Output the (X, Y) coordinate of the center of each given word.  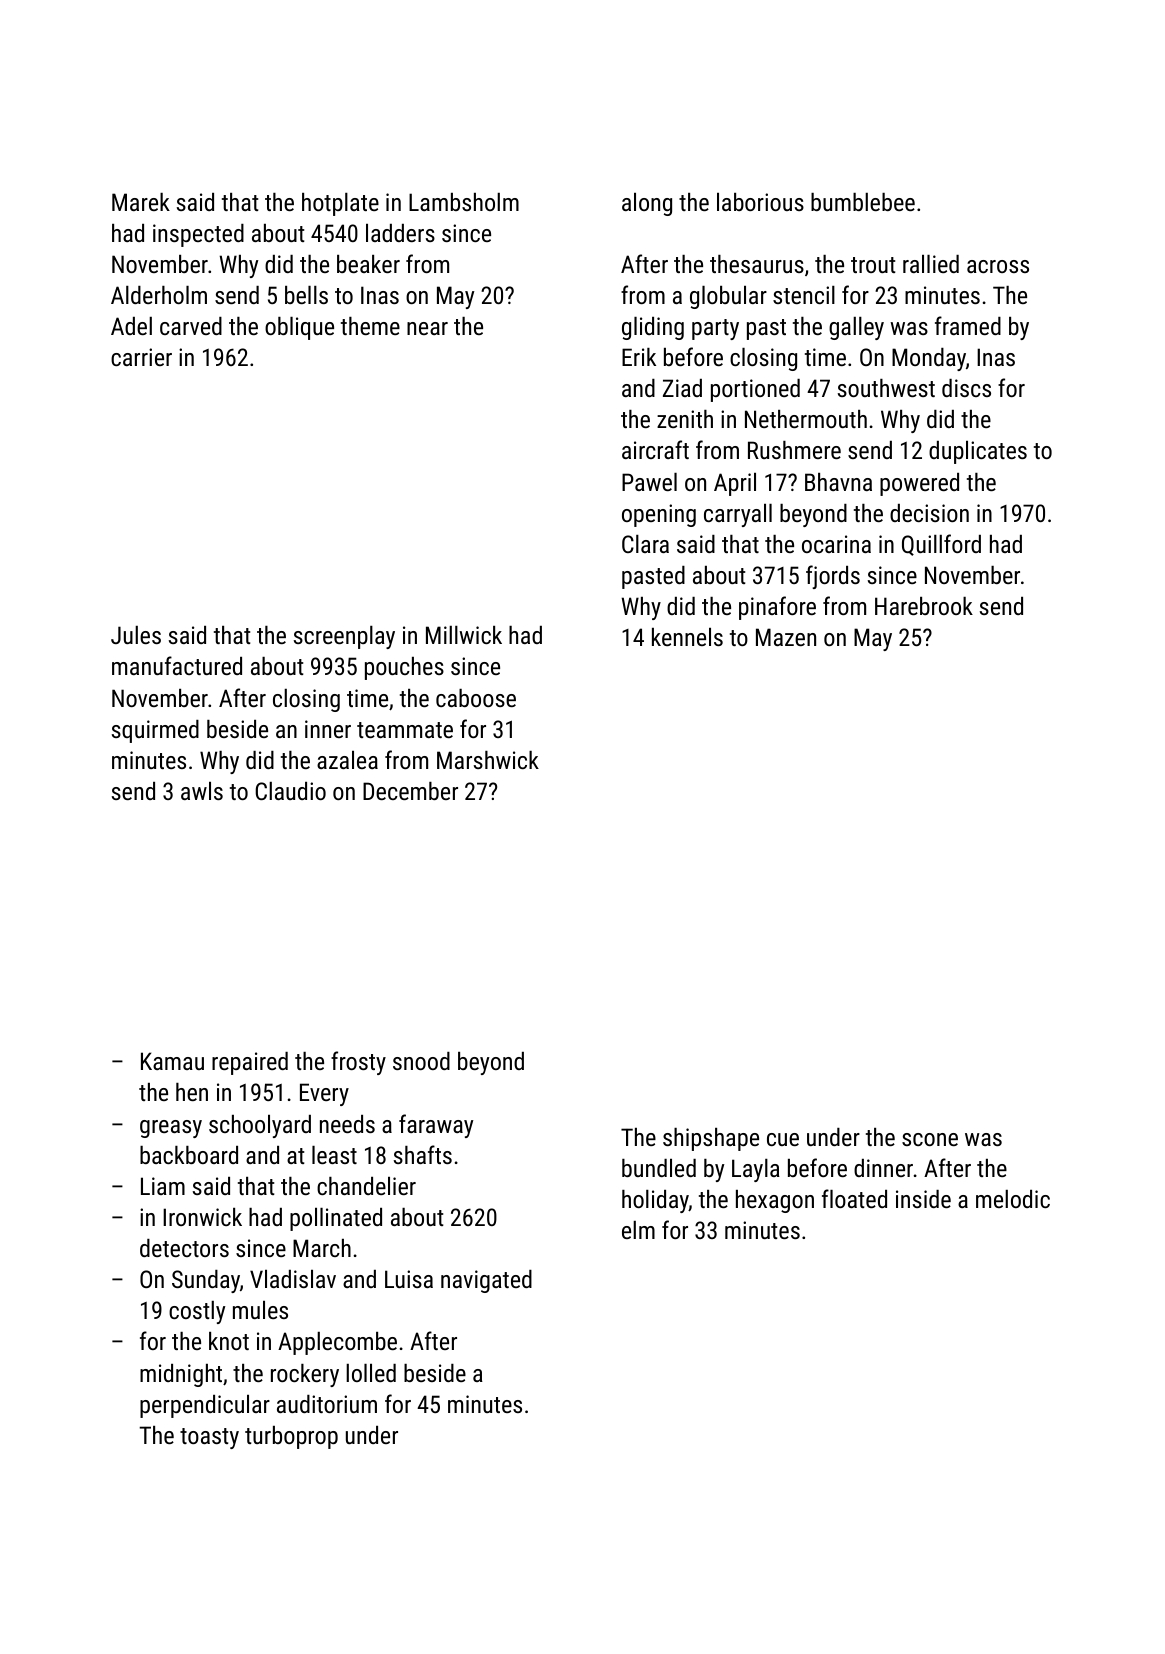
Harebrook (924, 606)
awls (202, 791)
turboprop (291, 1437)
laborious (760, 202)
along (647, 204)
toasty (209, 1438)
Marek (141, 202)
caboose (476, 698)
